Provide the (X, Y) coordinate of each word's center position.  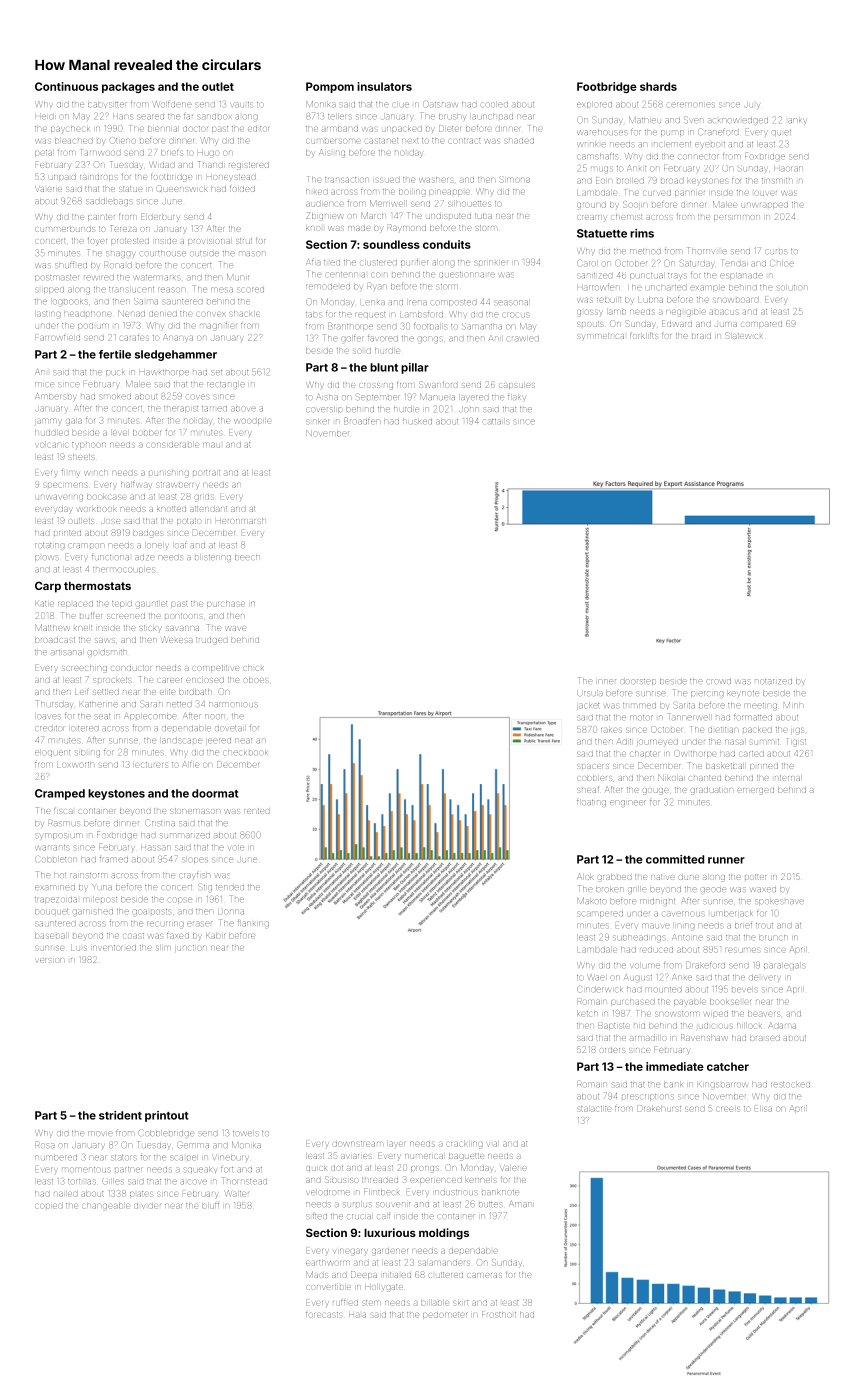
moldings (444, 1234)
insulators (384, 86)
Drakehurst (659, 1108)
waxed (763, 889)
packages (128, 87)
